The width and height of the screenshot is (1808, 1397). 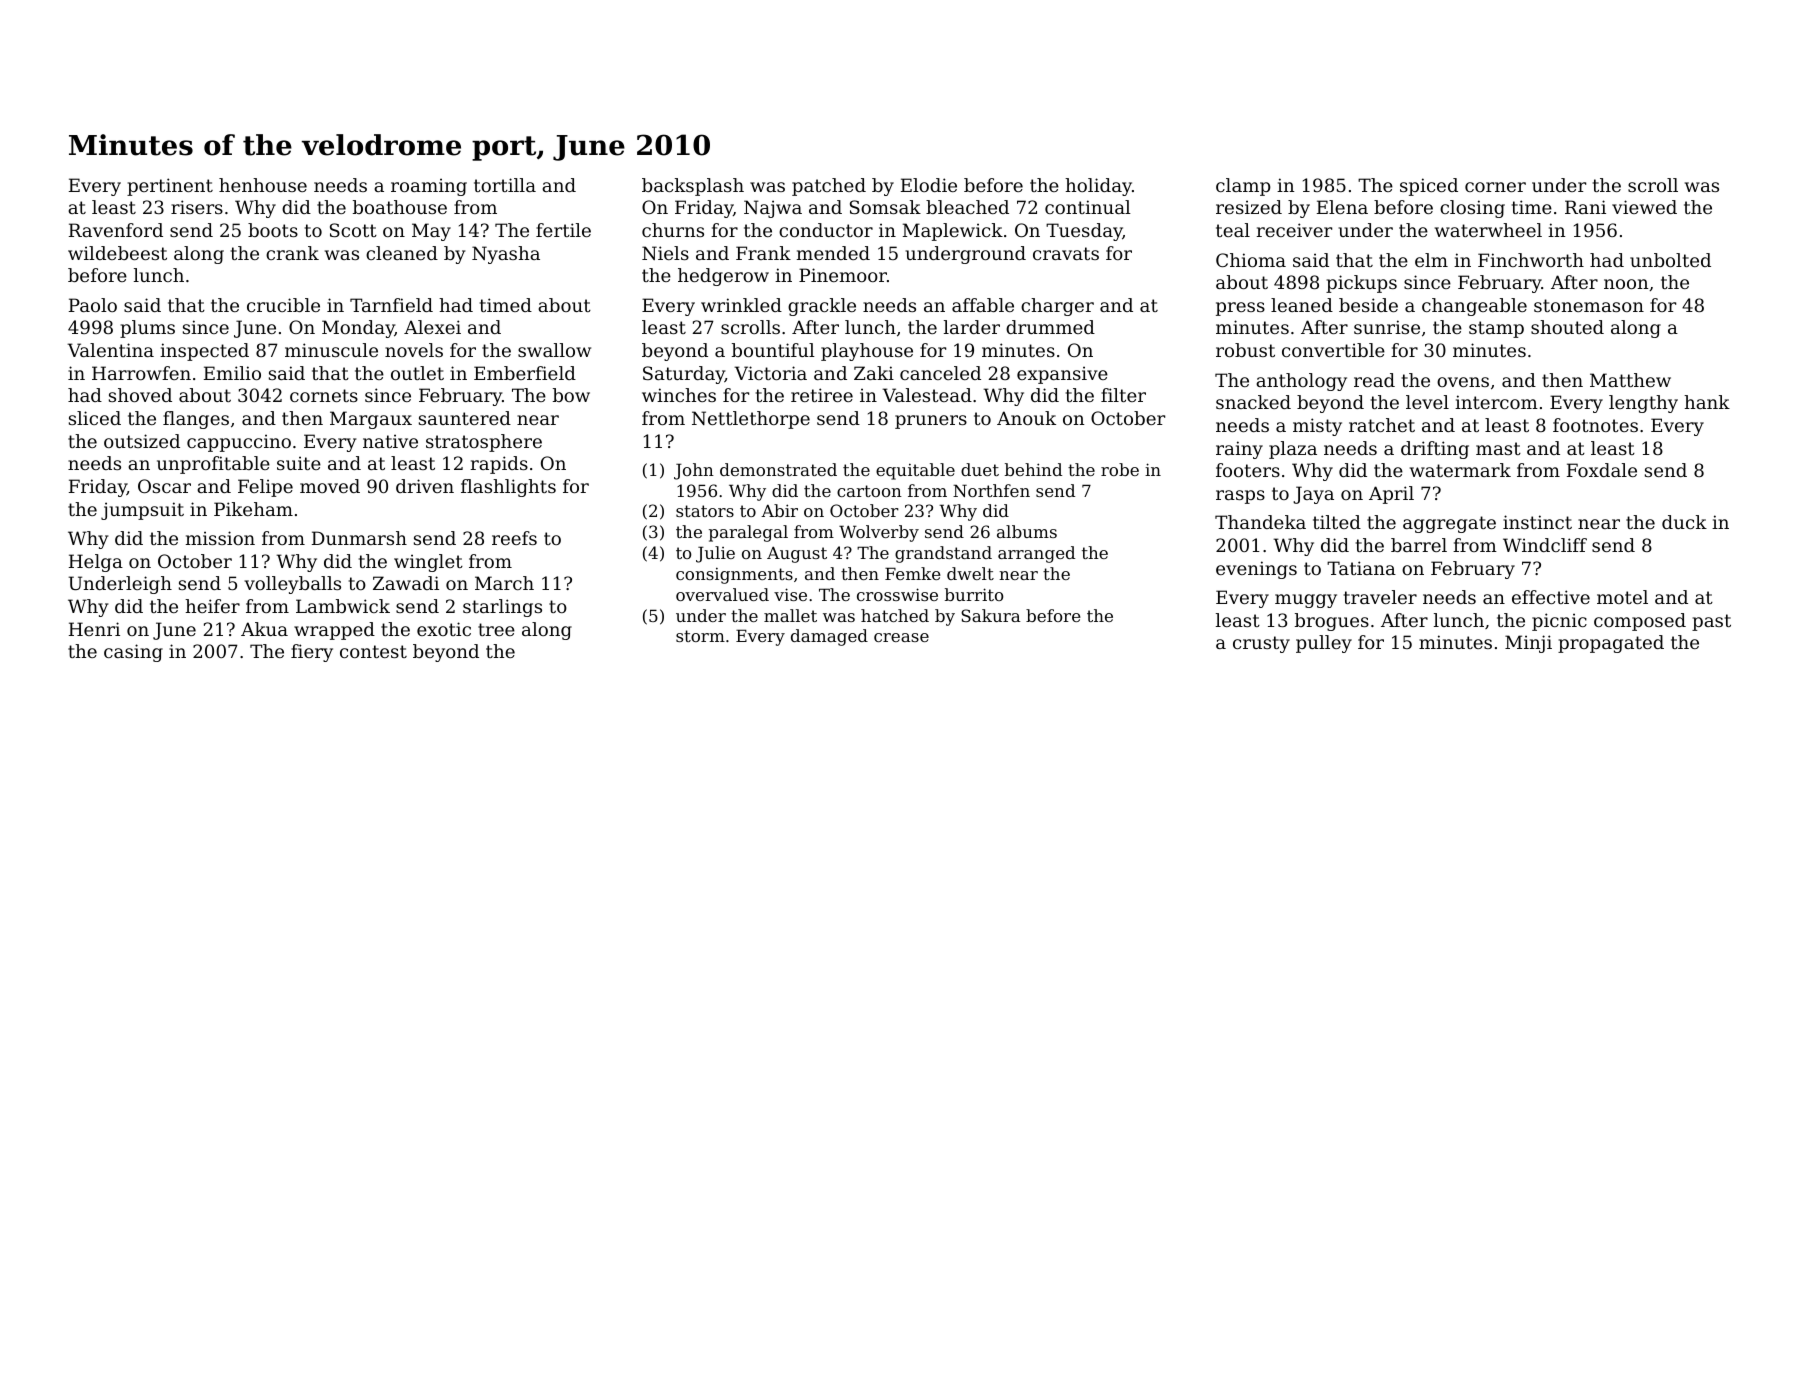 What do you see at coordinates (147, 329) in the screenshot?
I see `plums` at bounding box center [147, 329].
